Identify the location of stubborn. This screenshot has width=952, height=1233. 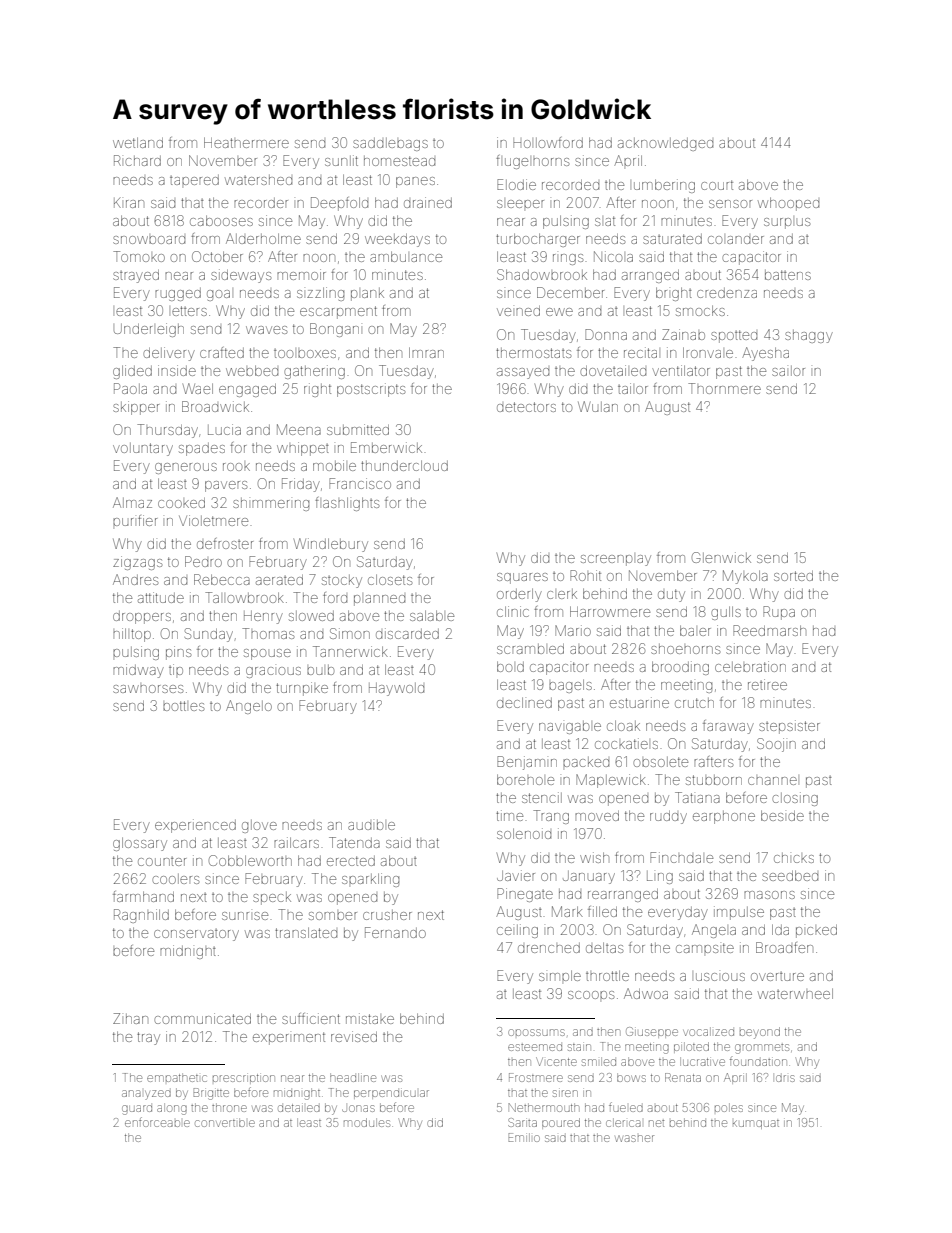
(714, 780).
